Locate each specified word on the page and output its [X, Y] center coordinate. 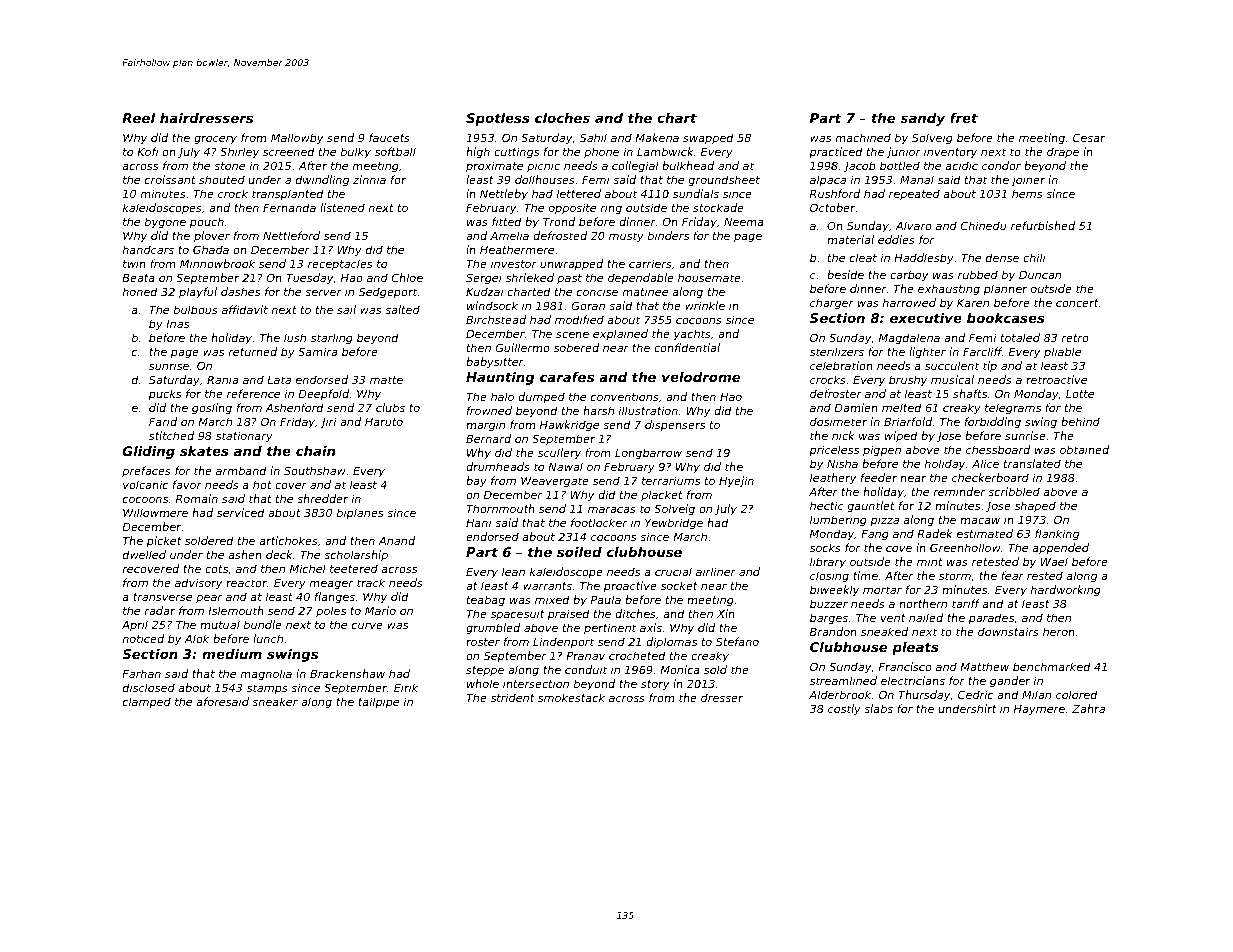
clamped [147, 702]
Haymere [1039, 710]
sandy [923, 119]
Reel [138, 118]
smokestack [571, 697]
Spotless [498, 119]
